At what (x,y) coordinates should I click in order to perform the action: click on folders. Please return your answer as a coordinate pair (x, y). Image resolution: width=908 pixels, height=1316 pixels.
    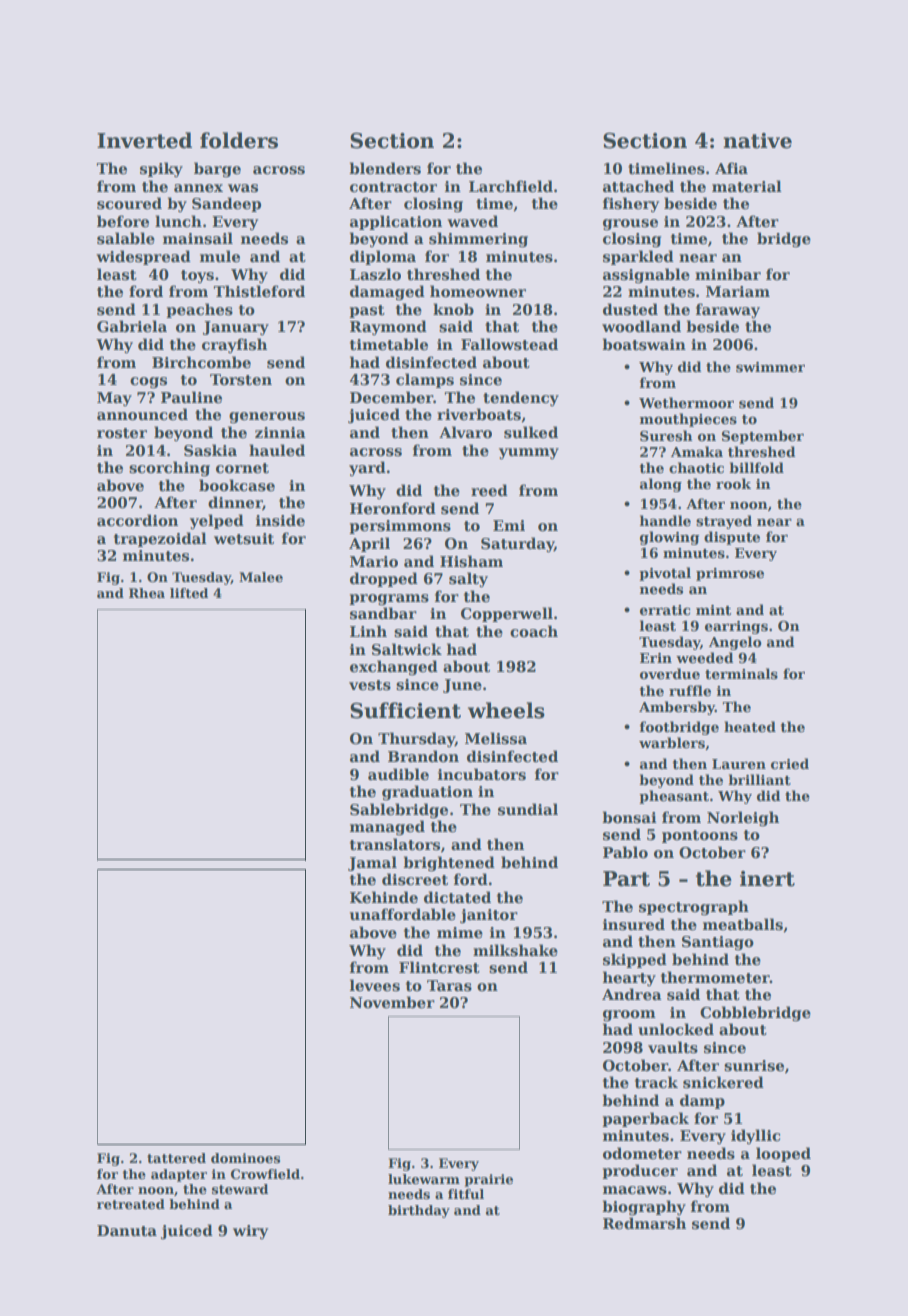
    Looking at the image, I should click on (239, 140).
